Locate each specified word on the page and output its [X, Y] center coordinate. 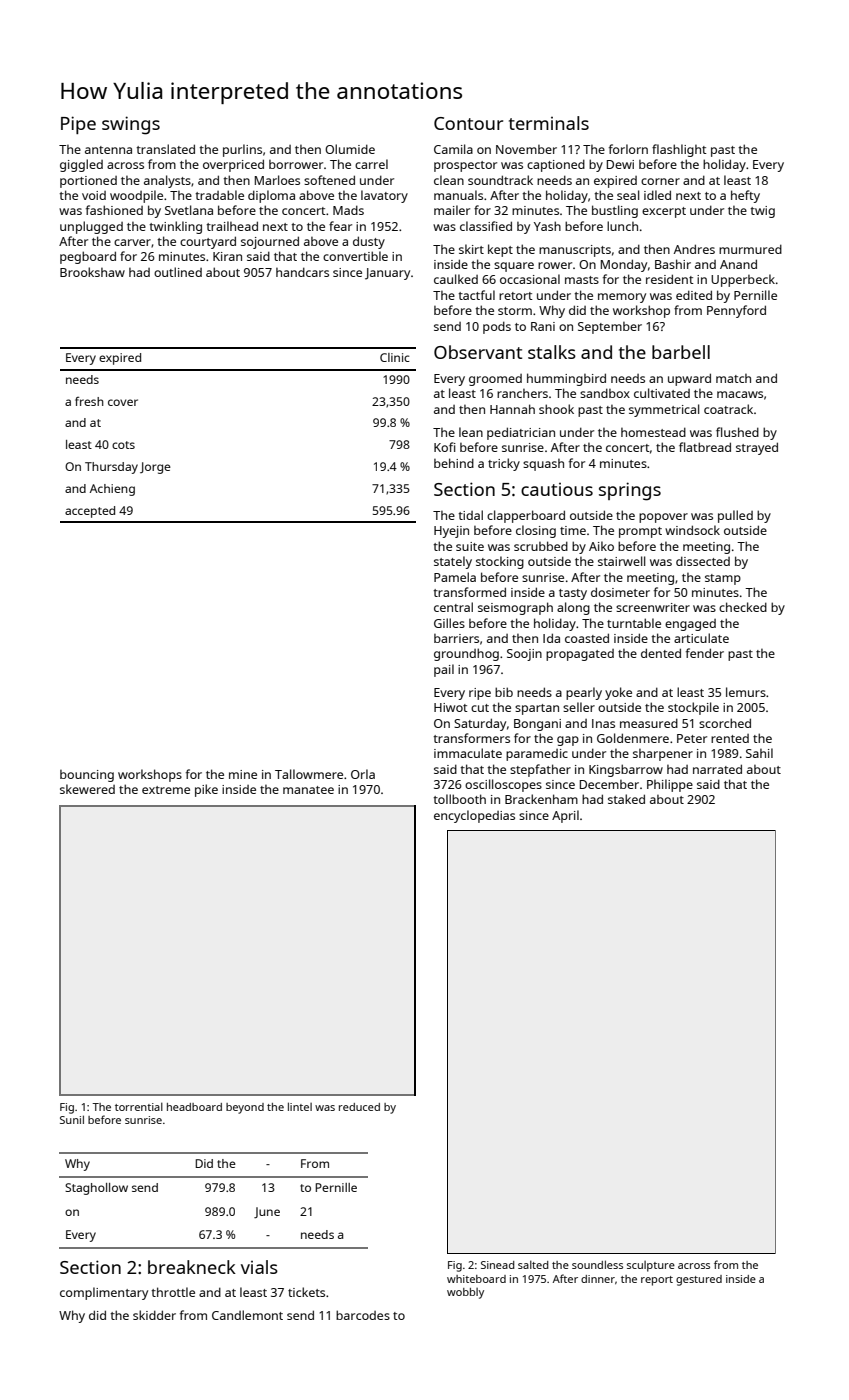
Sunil [72, 1119]
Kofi [445, 447]
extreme [166, 790]
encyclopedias [474, 816]
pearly [584, 693]
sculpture [651, 1266]
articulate [701, 638]
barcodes [363, 1315]
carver [132, 242]
